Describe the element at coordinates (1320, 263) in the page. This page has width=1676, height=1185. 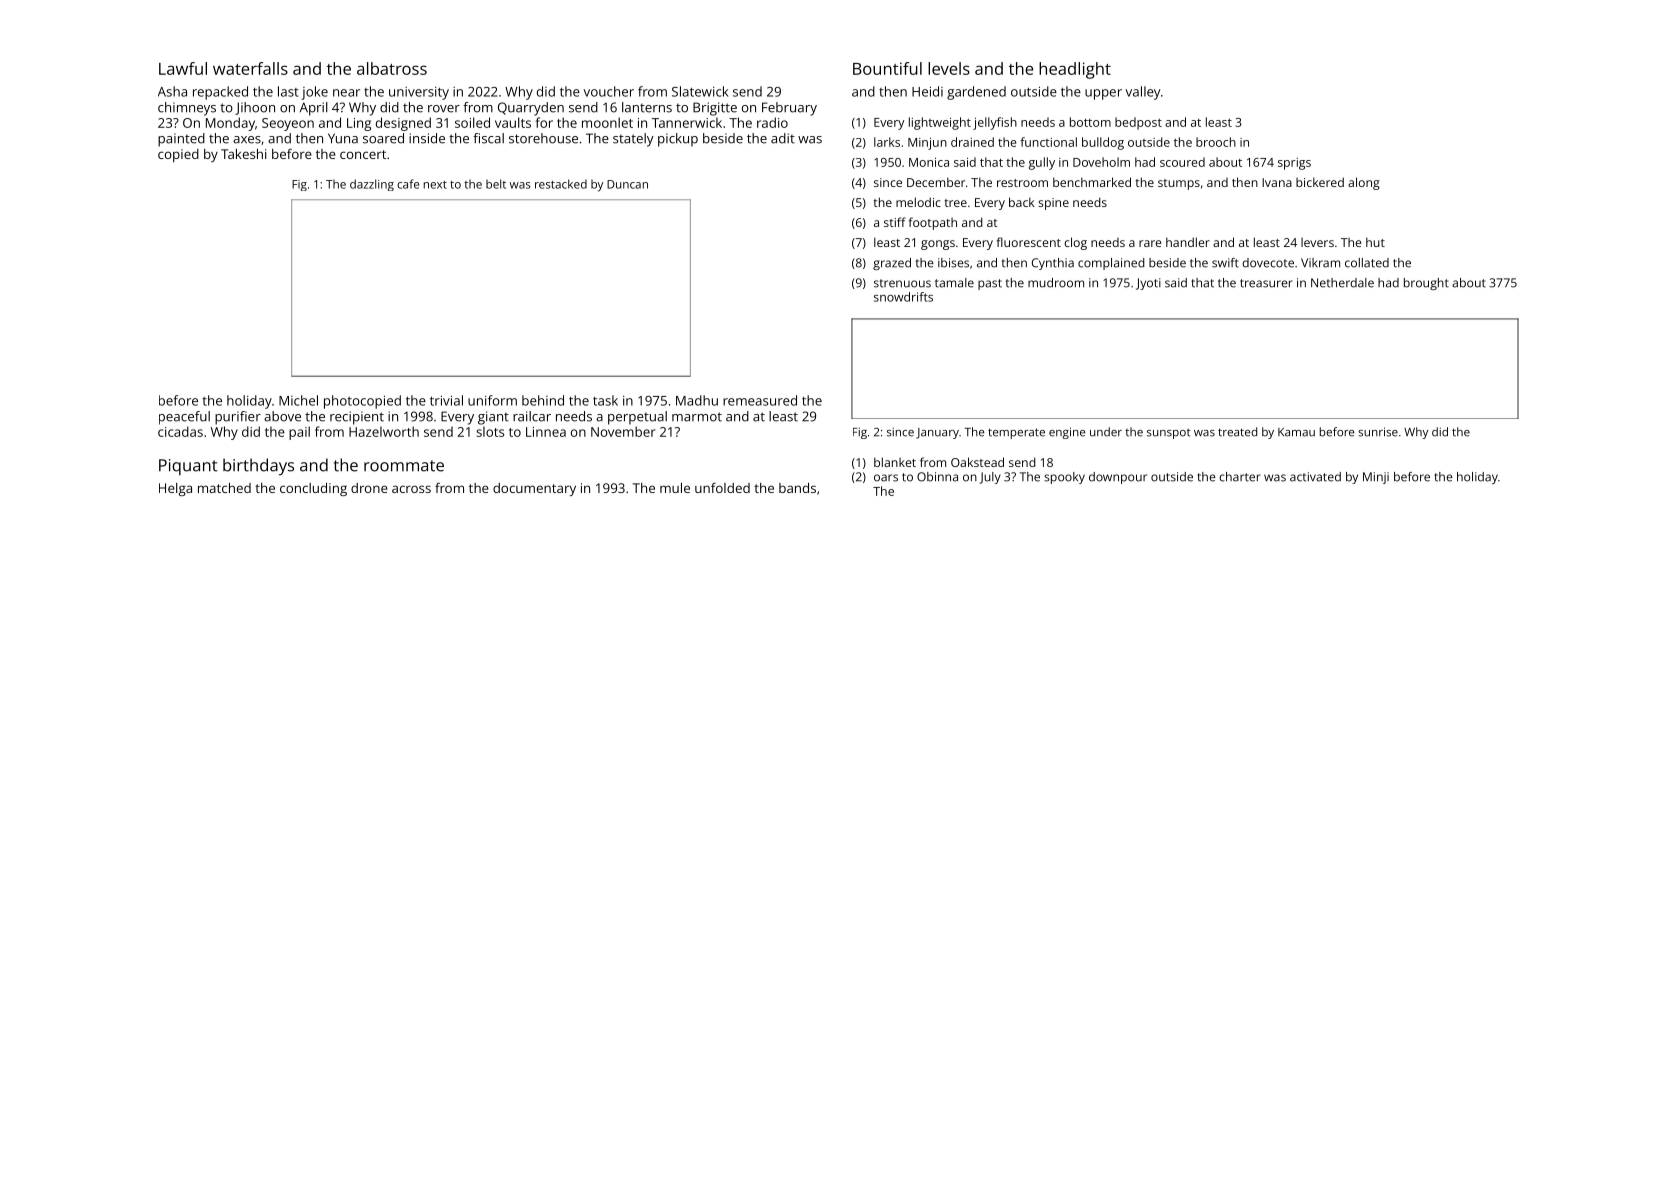
I see `Vikram` at that location.
